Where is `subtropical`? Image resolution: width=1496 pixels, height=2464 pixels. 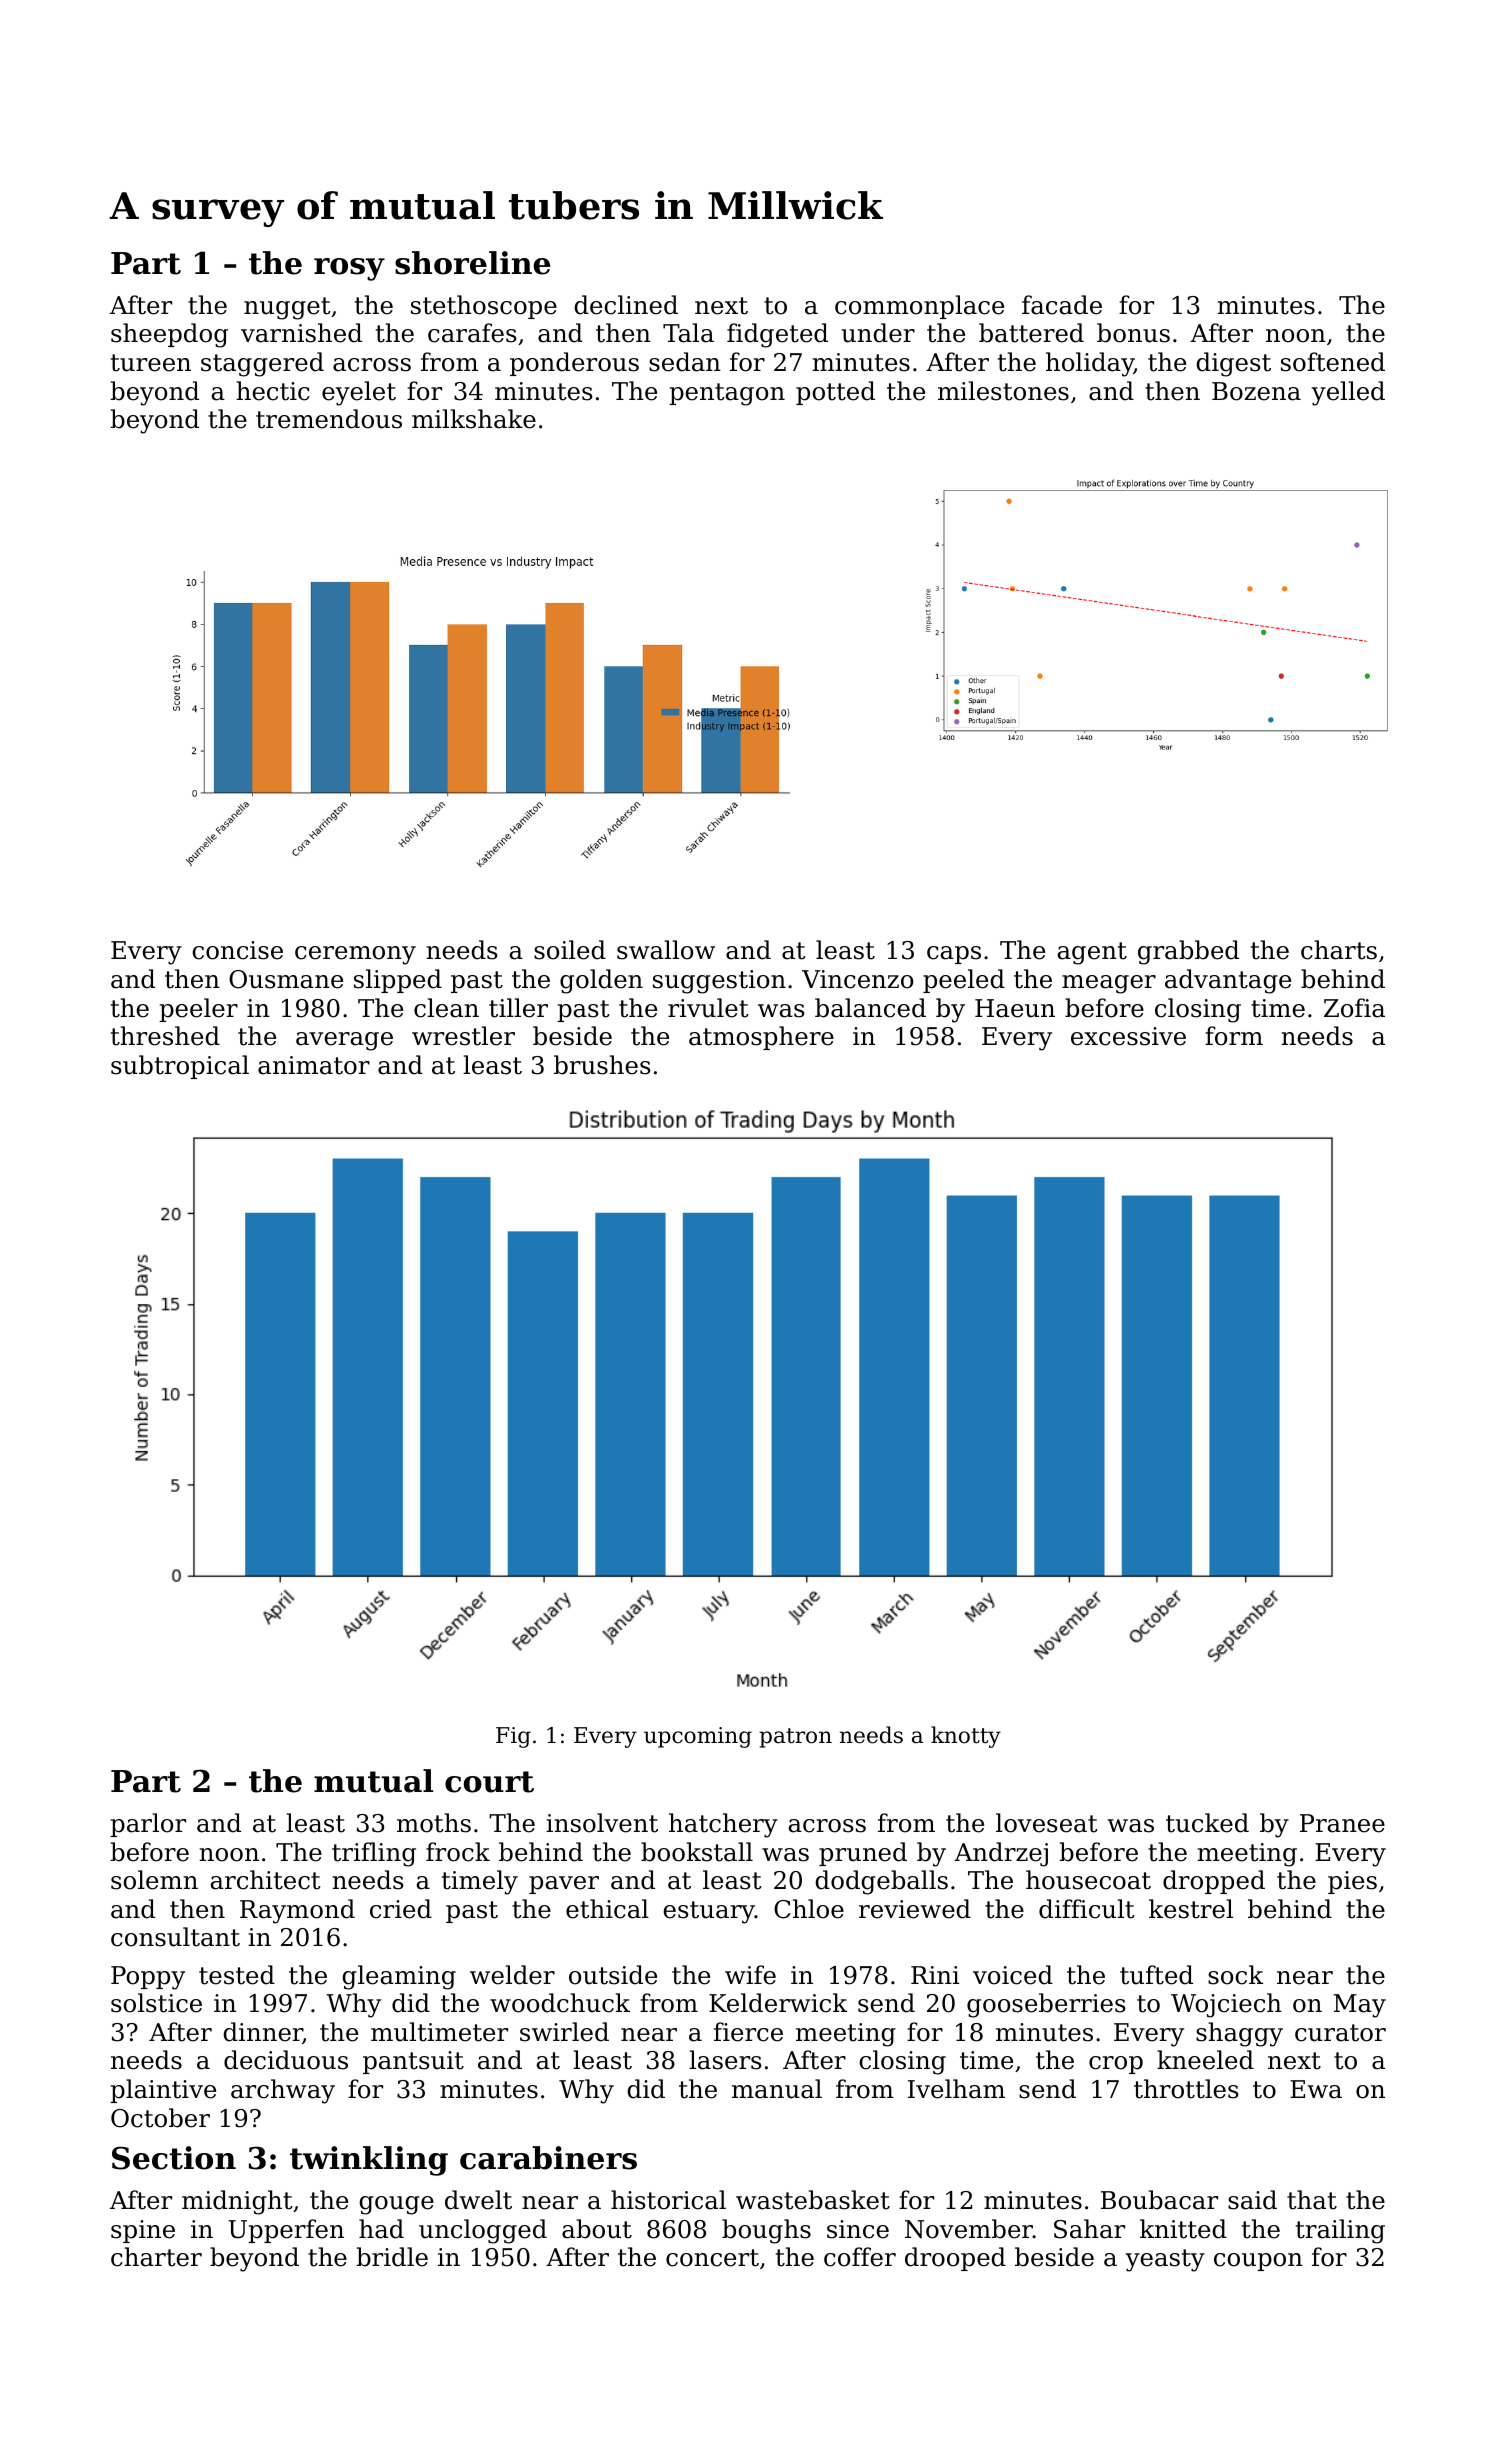 subtropical is located at coordinates (180, 1067).
